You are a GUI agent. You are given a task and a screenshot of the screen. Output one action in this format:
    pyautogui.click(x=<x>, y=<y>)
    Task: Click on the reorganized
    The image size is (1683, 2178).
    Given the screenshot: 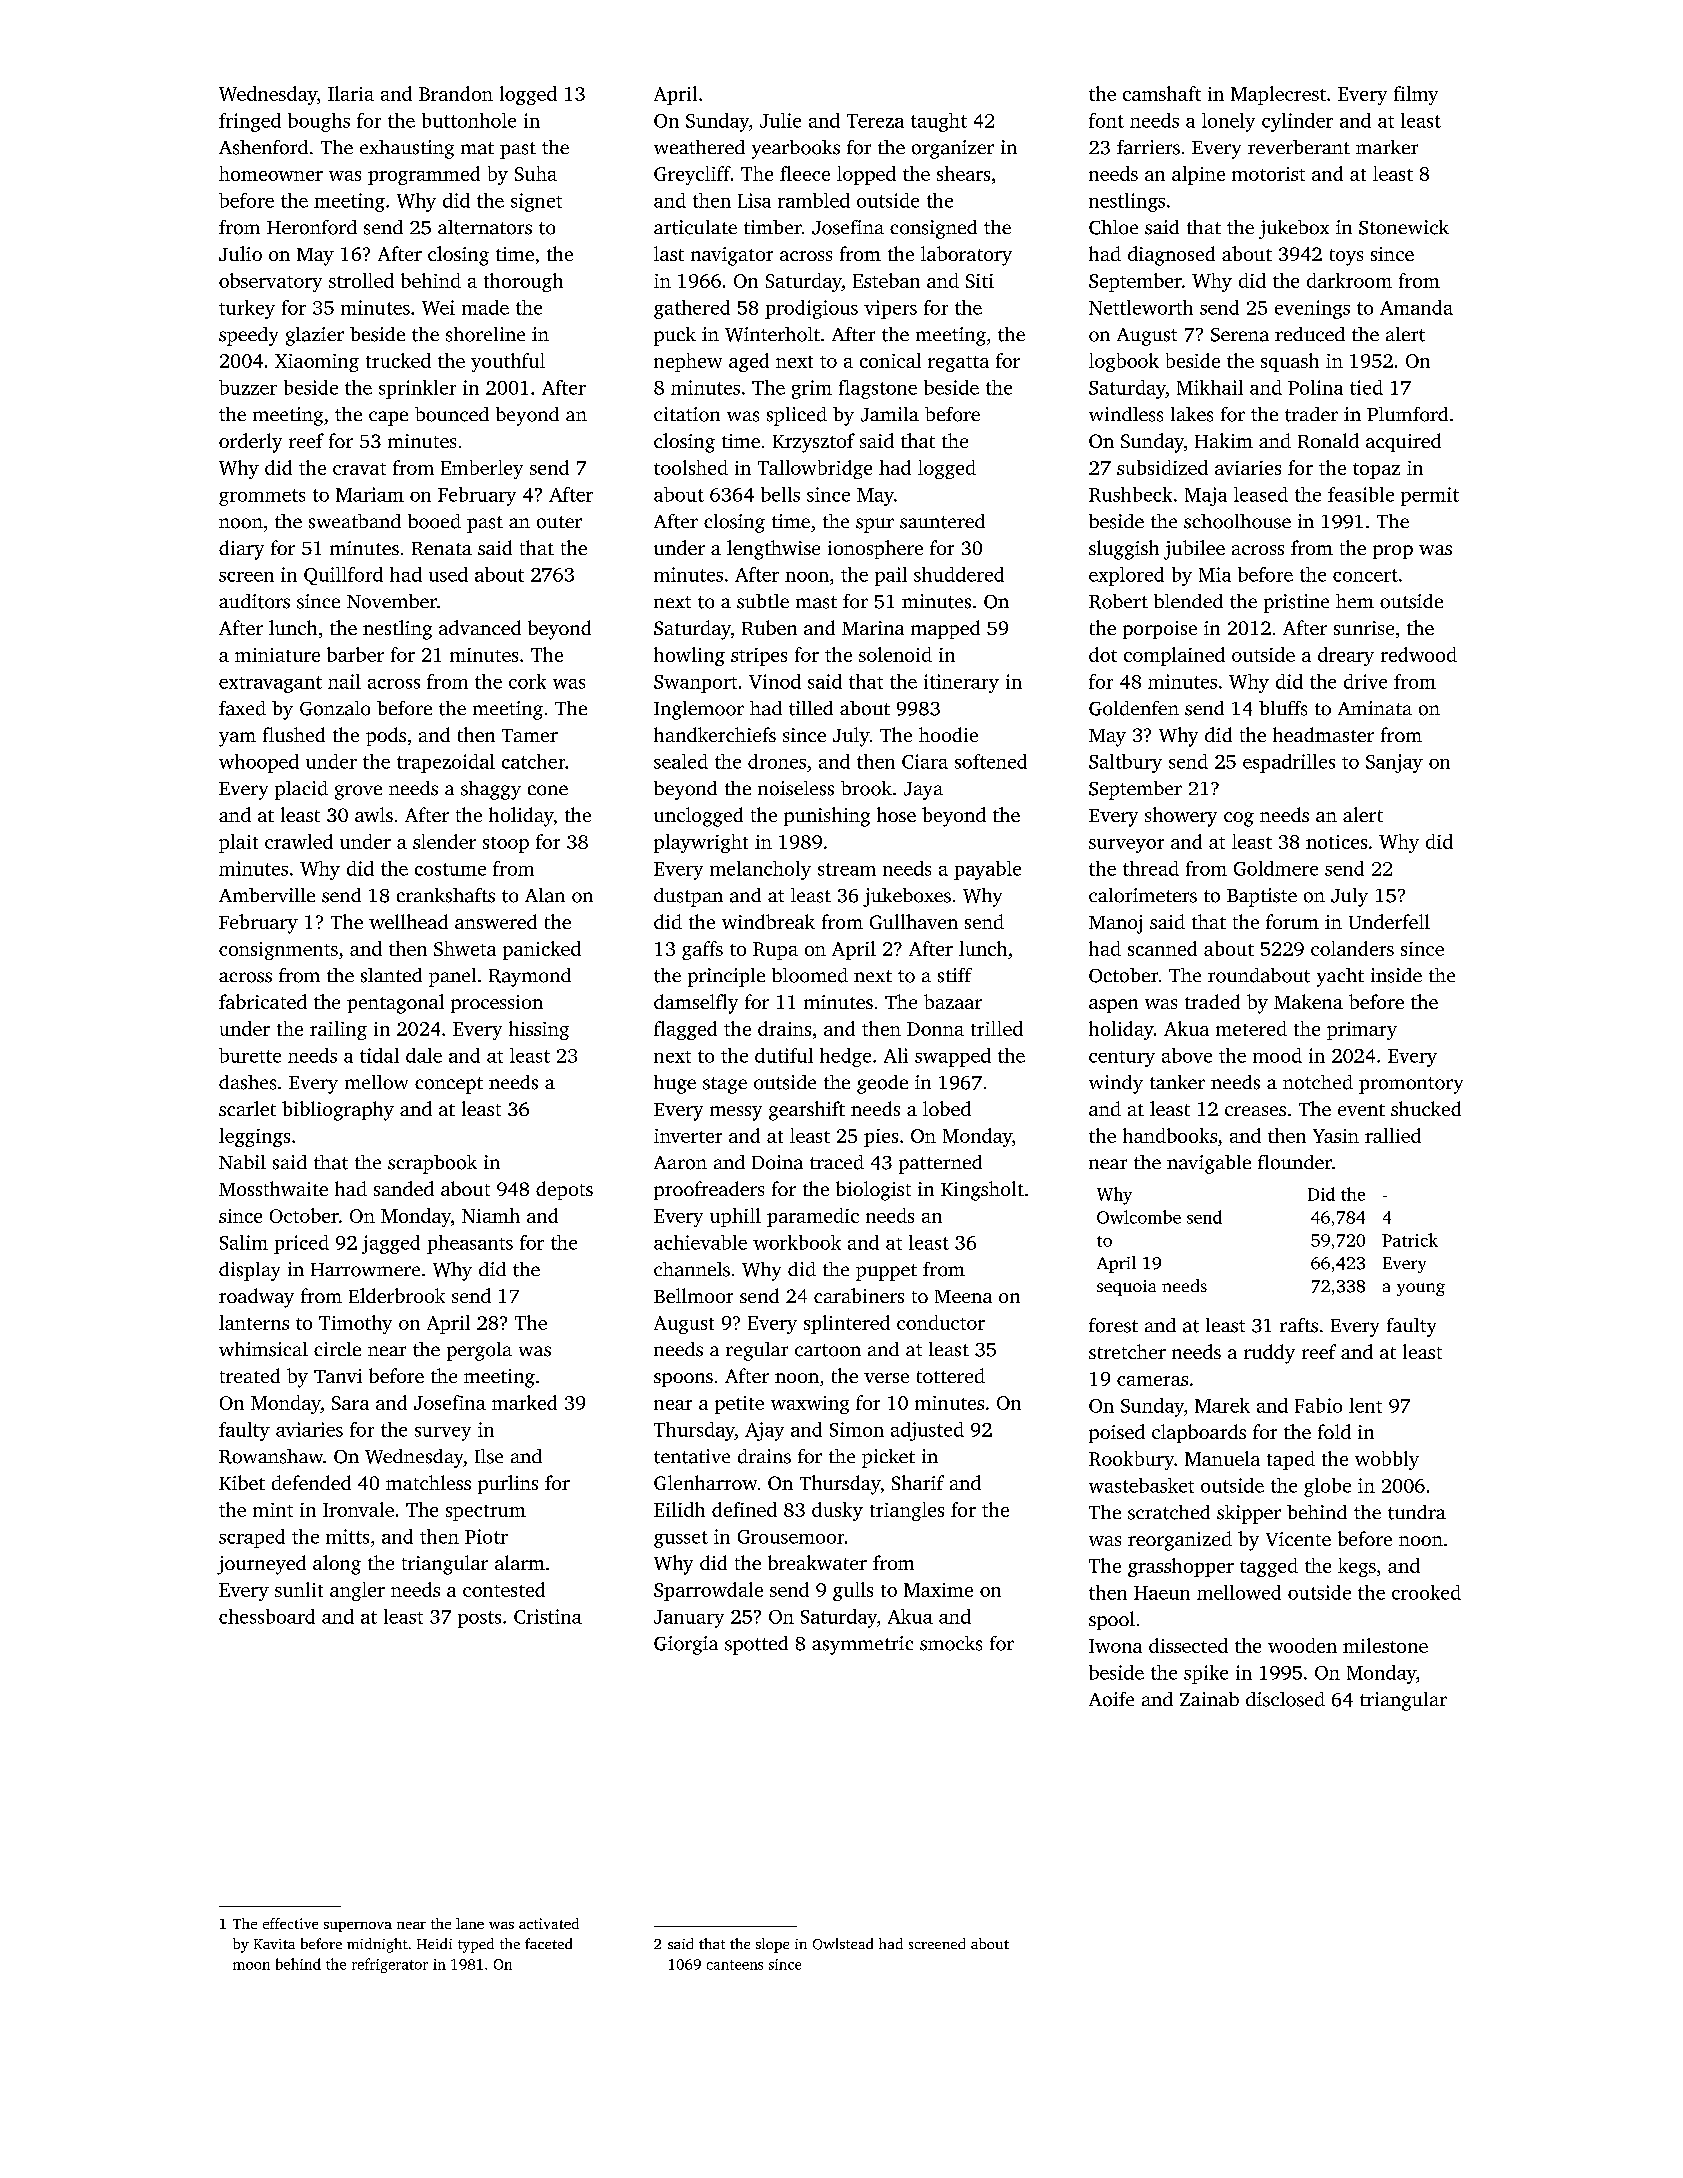 What is the action you would take?
    pyautogui.click(x=1180, y=1541)
